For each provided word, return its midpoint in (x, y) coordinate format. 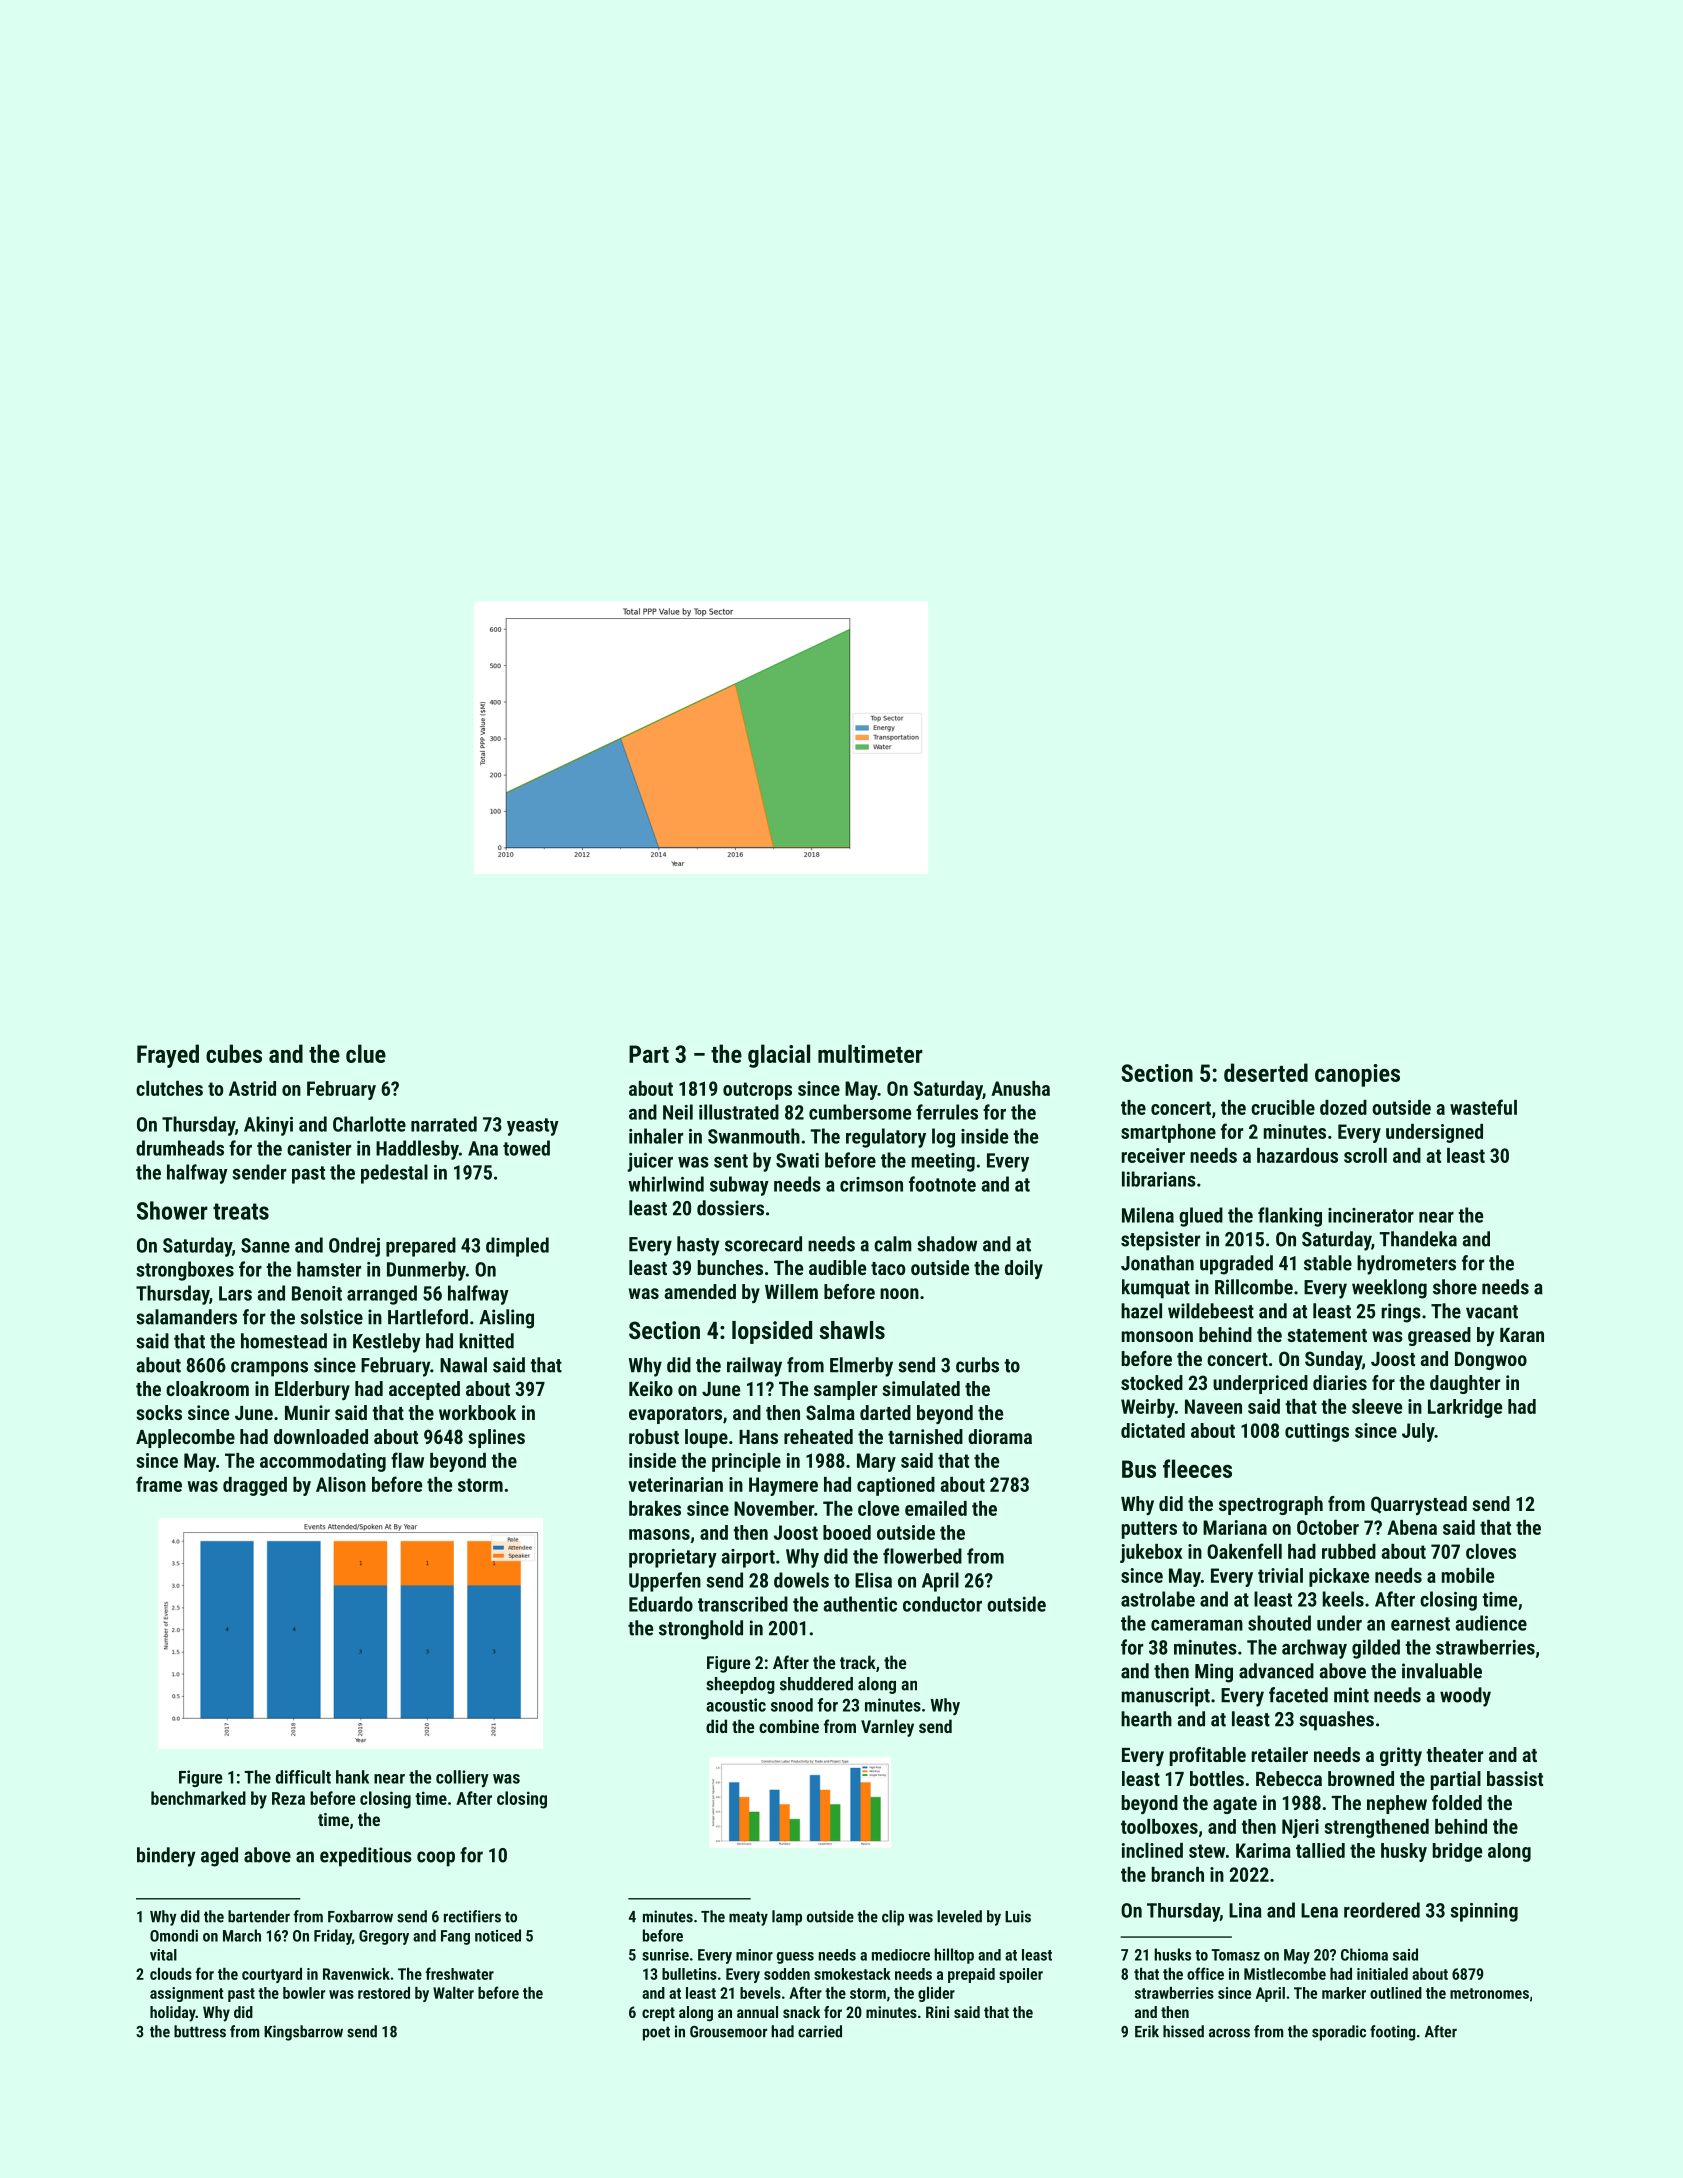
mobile (1468, 1575)
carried (820, 2031)
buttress (200, 2031)
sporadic (1339, 2033)
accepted (424, 1390)
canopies (1357, 1075)
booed (847, 1532)
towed (526, 1148)
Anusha (1020, 1088)
